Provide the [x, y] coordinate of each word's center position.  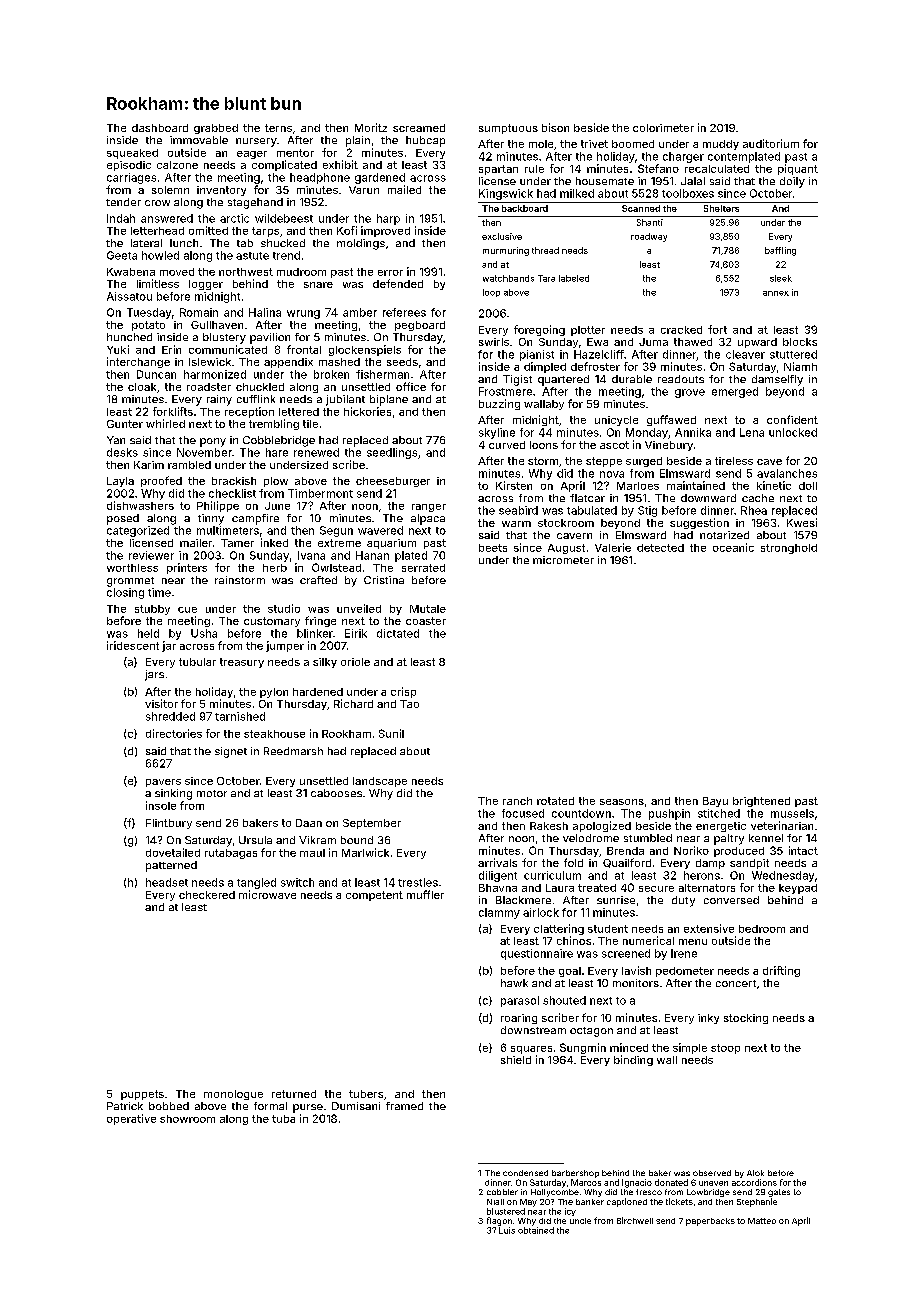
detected [660, 548]
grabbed [216, 129]
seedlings [392, 453]
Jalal [693, 181]
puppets [142, 1095]
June [277, 506]
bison [555, 127]
